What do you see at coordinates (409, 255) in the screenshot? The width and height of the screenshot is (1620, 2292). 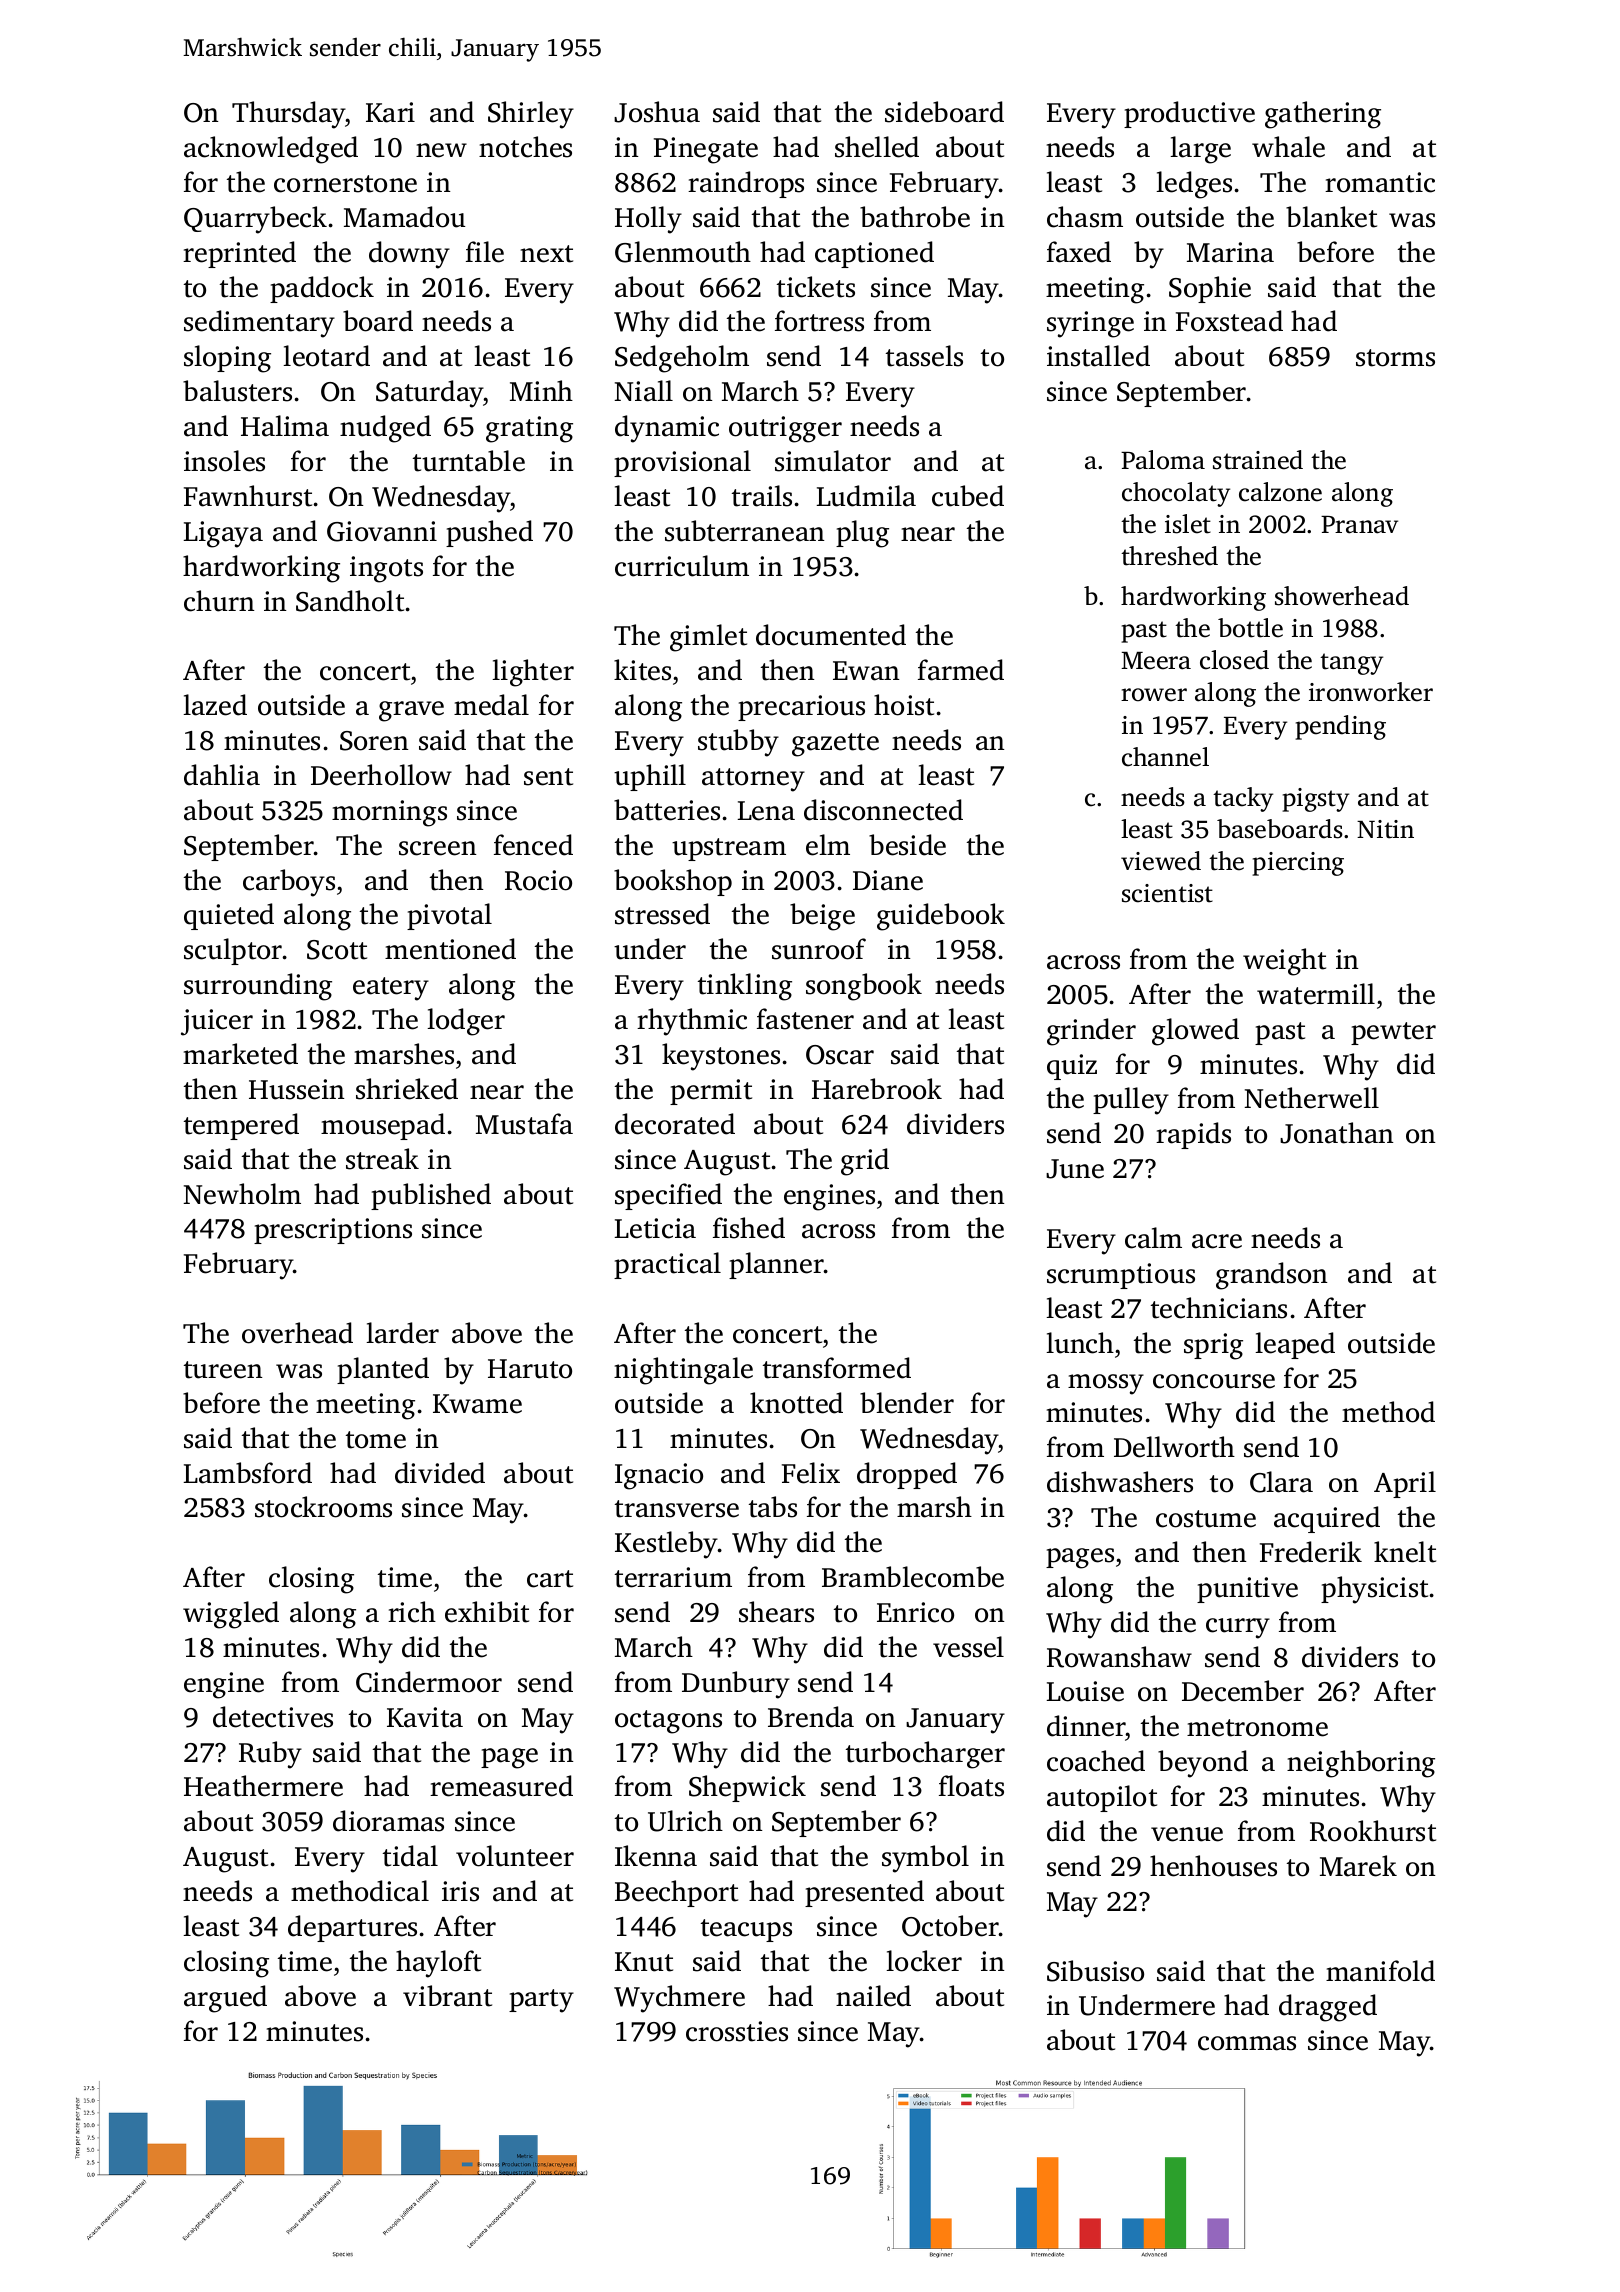 I see `downy` at bounding box center [409, 255].
